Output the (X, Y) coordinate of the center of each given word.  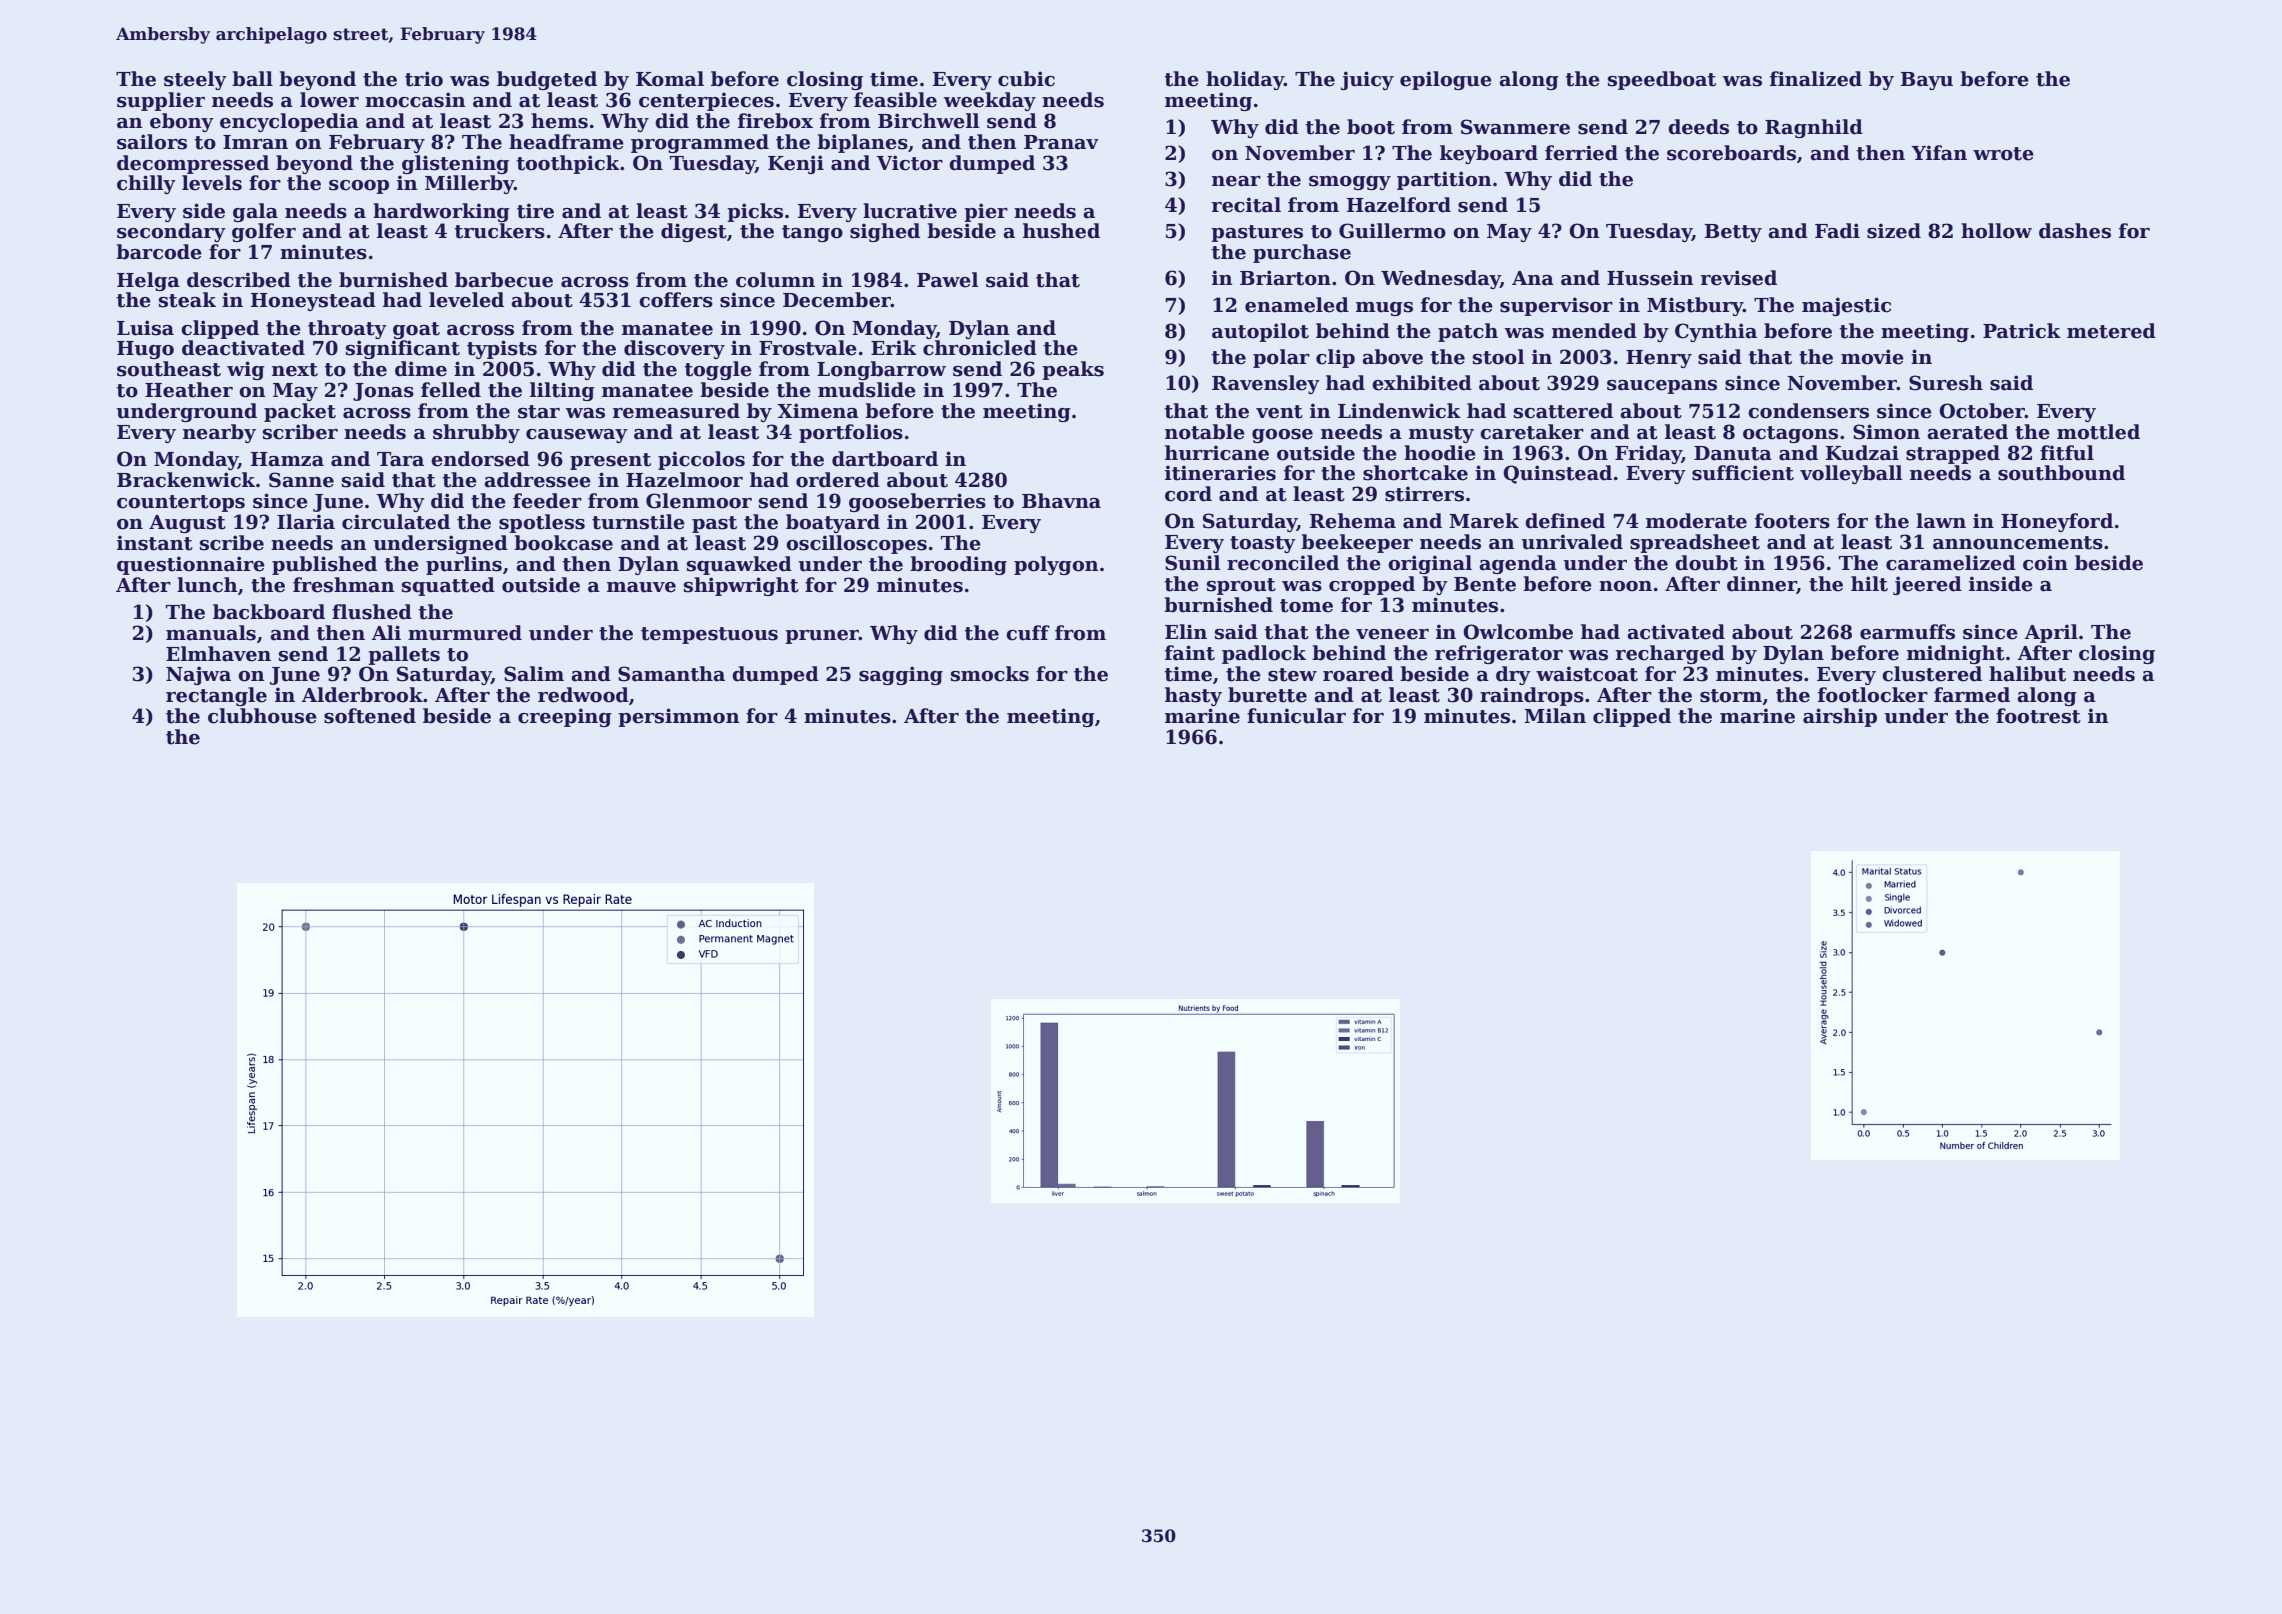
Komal (670, 79)
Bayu (1927, 81)
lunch (207, 585)
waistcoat (1587, 674)
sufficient (1743, 473)
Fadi (1837, 231)
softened (370, 716)
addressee (537, 480)
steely (195, 80)
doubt (1706, 563)
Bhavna (1061, 501)
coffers (676, 300)
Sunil (1192, 563)
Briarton (1285, 278)
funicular (1296, 716)
